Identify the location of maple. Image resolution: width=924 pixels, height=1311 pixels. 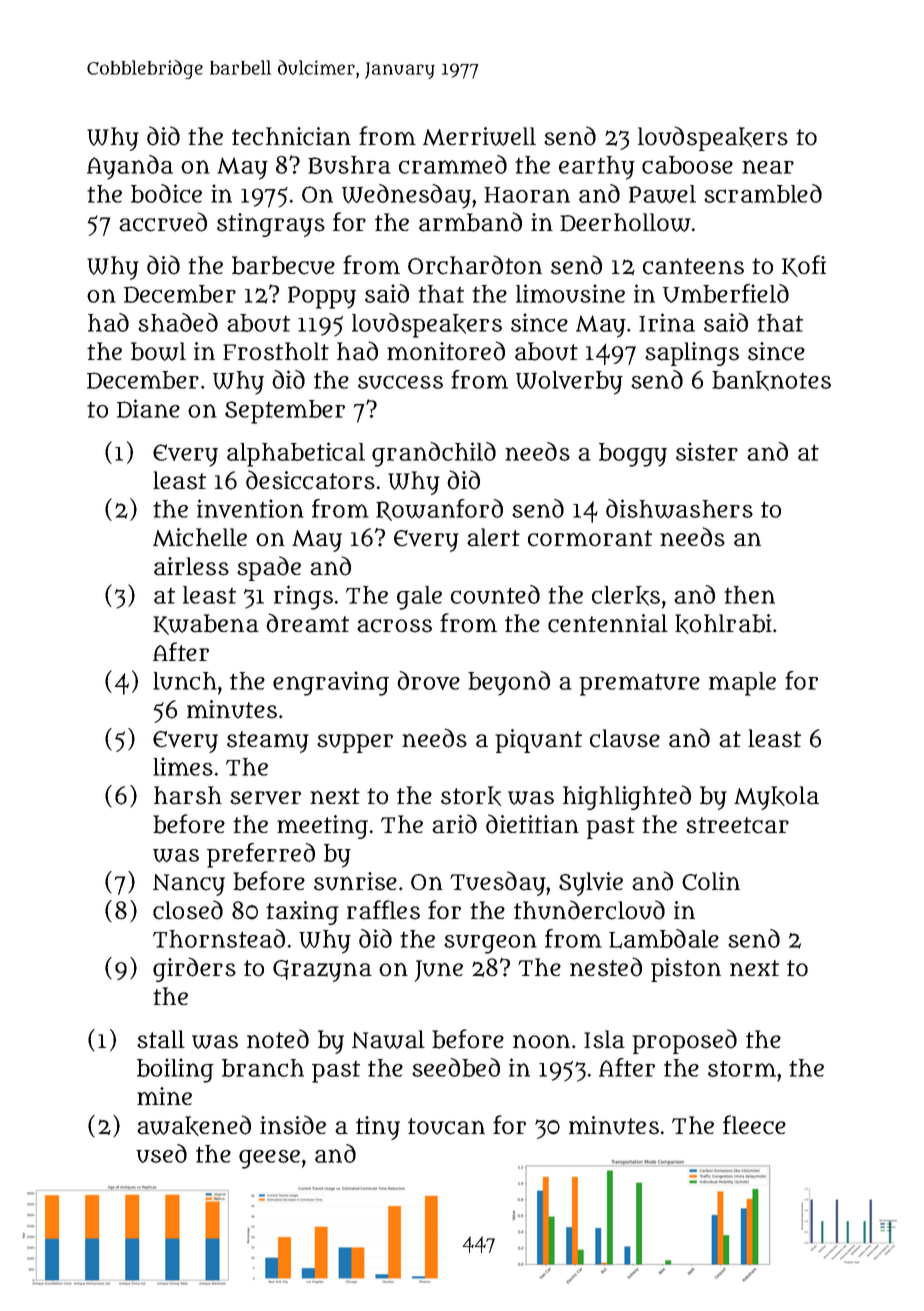
(742, 684).
